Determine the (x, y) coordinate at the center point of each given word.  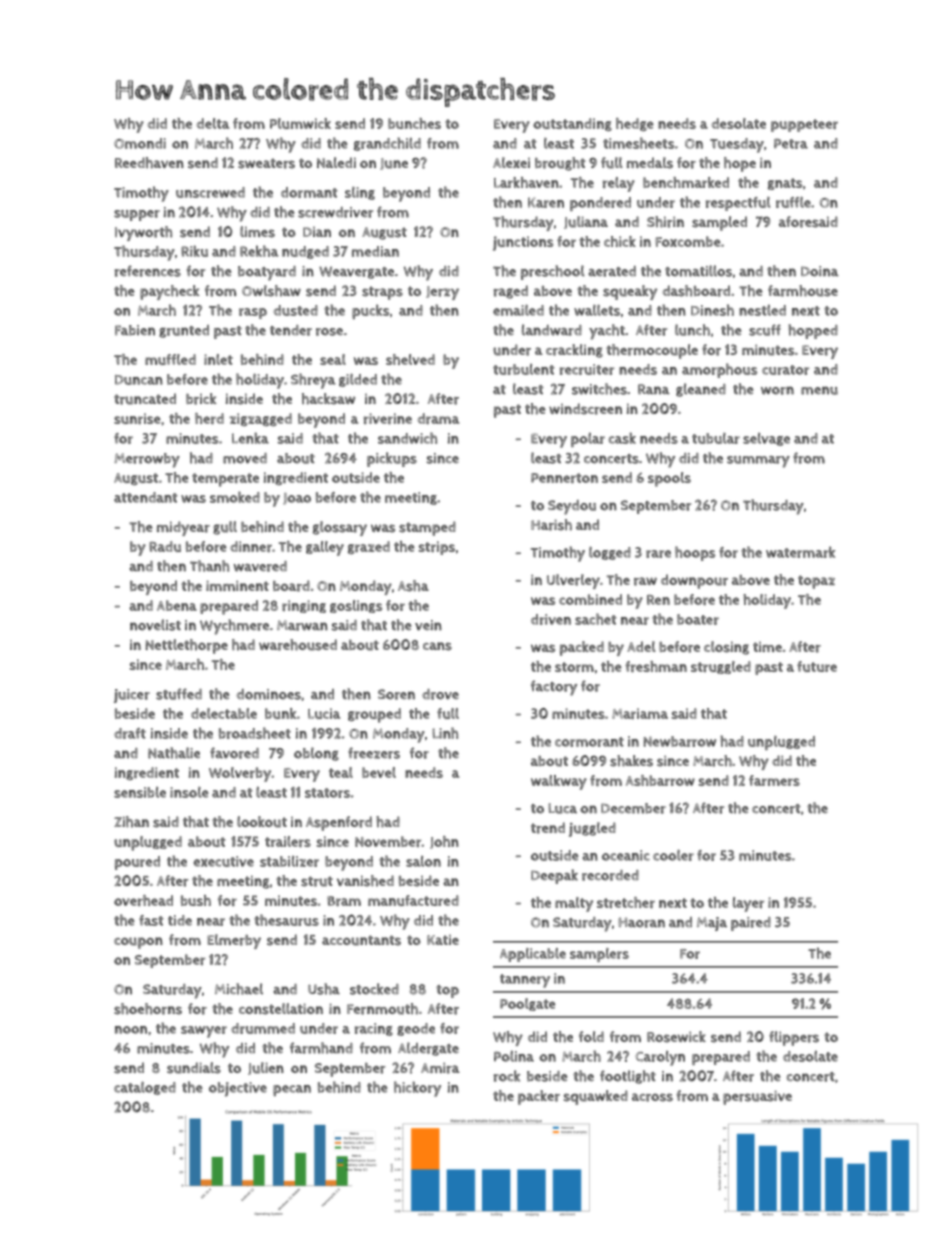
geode (416, 1029)
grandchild (387, 144)
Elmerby (234, 941)
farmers (774, 780)
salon (423, 861)
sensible (140, 792)
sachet (596, 619)
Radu (165, 546)
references (148, 271)
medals (650, 163)
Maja (712, 924)
